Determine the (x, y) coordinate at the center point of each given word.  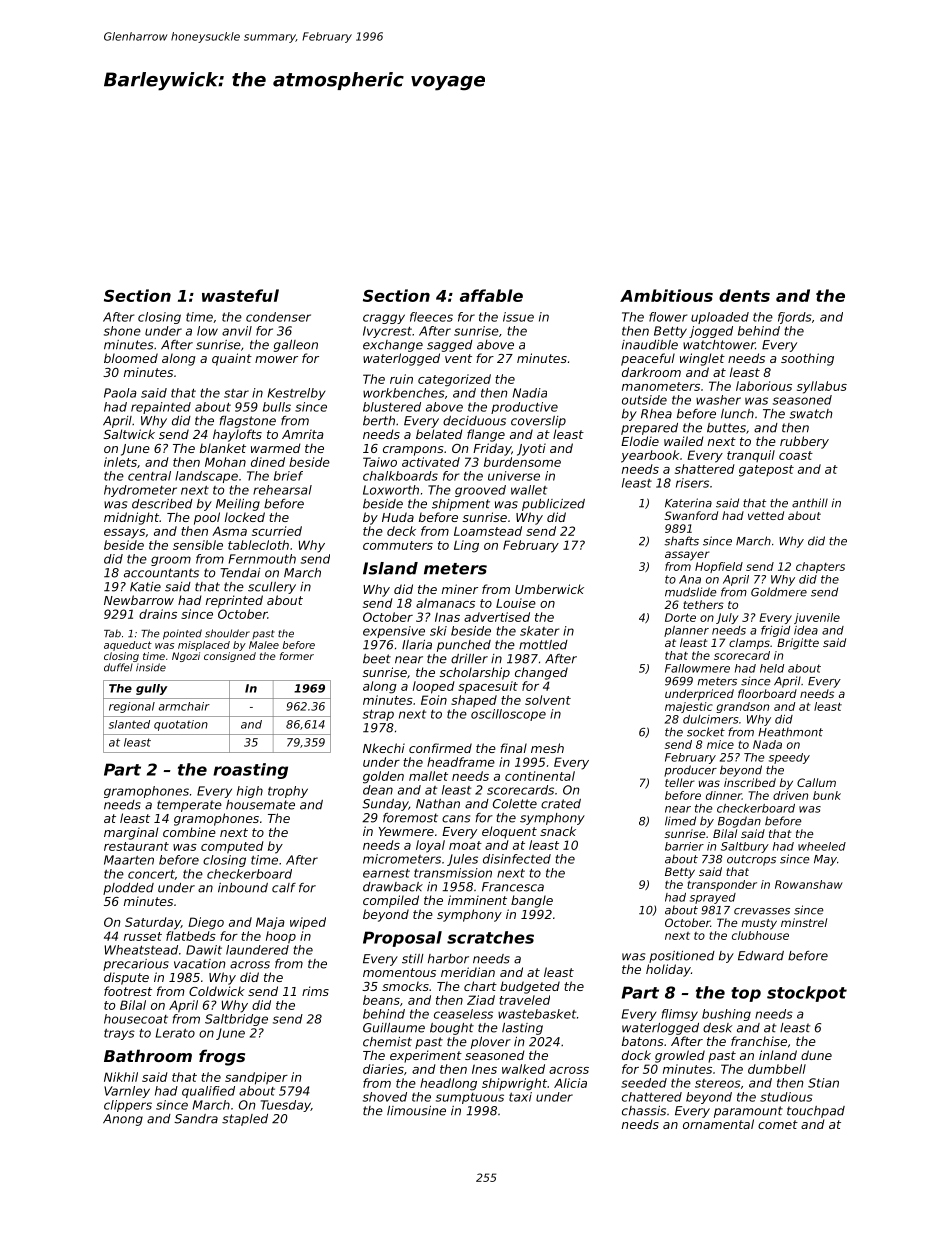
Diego (206, 923)
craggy (384, 319)
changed (541, 673)
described (162, 504)
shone (122, 331)
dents (744, 295)
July (727, 618)
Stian (823, 1083)
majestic (689, 707)
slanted (129, 724)
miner (460, 589)
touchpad (816, 1112)
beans (381, 1000)
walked (523, 1069)
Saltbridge (236, 1020)
